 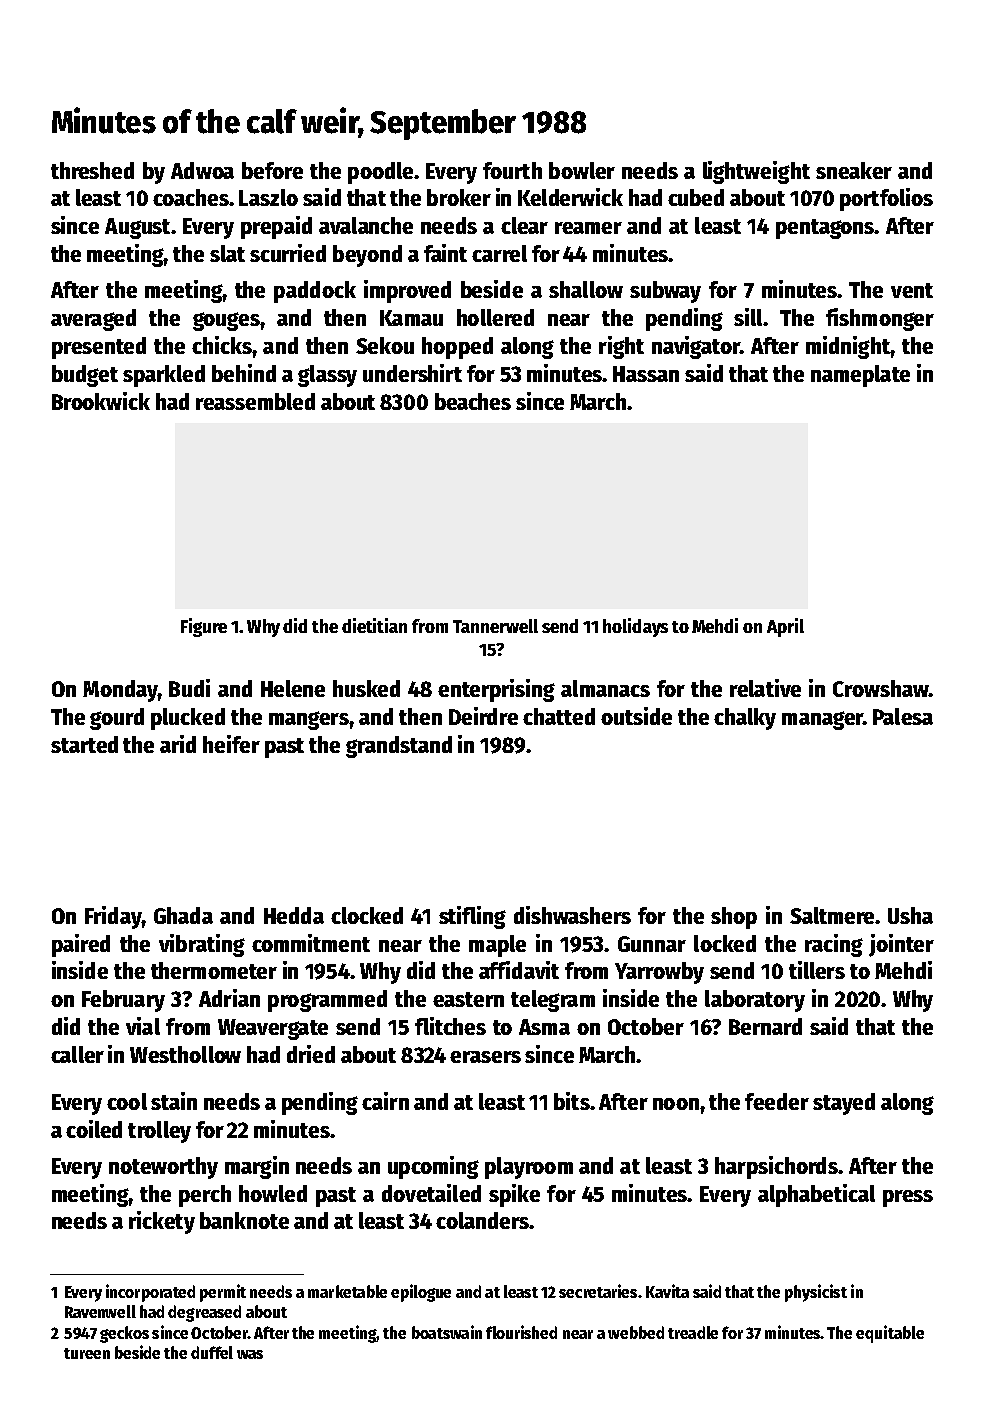 What do you see at coordinates (366, 688) in the page?
I see `husked` at bounding box center [366, 688].
